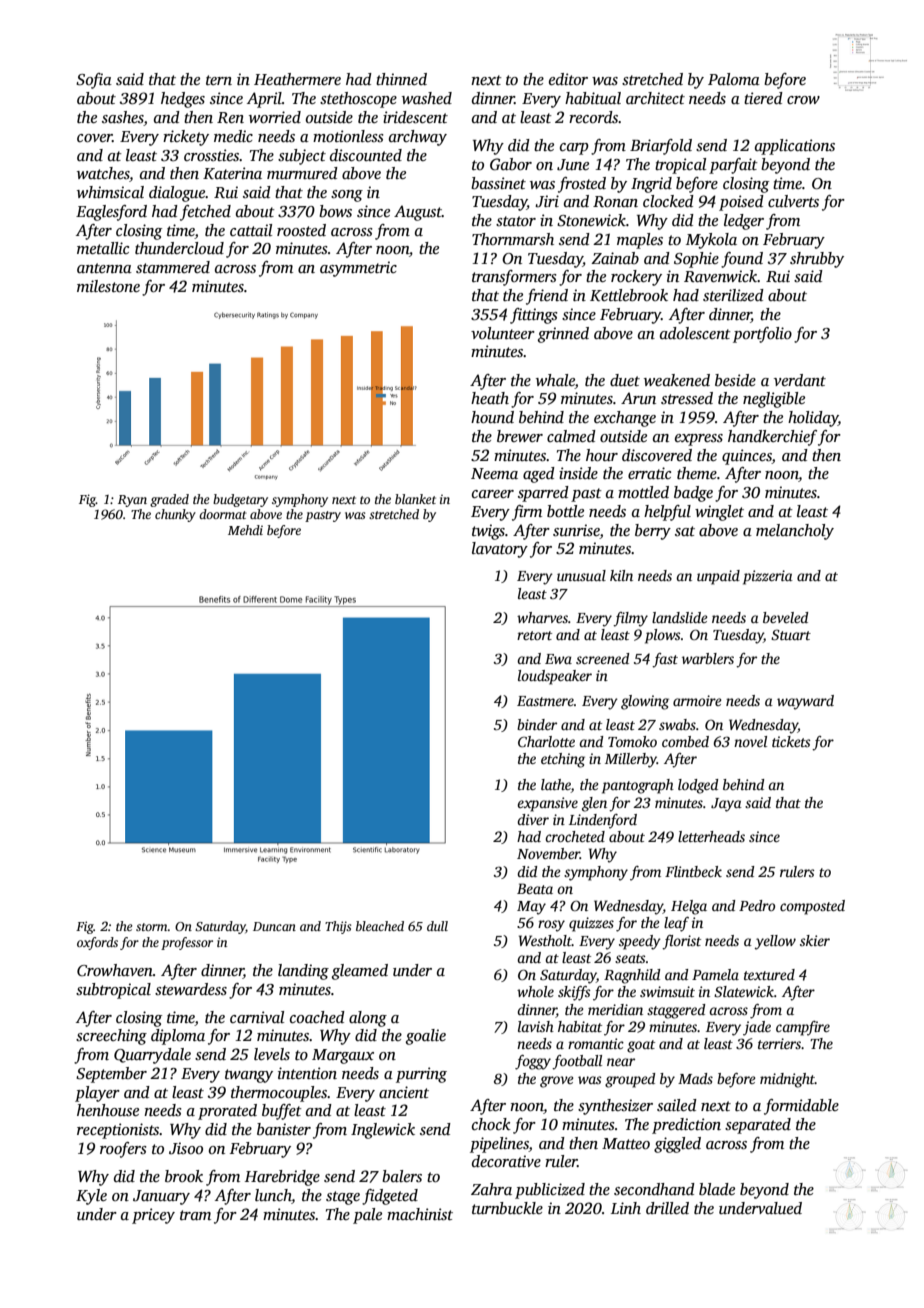 This screenshot has height=1308, width=924. What do you see at coordinates (547, 297) in the screenshot?
I see `friend` at bounding box center [547, 297].
